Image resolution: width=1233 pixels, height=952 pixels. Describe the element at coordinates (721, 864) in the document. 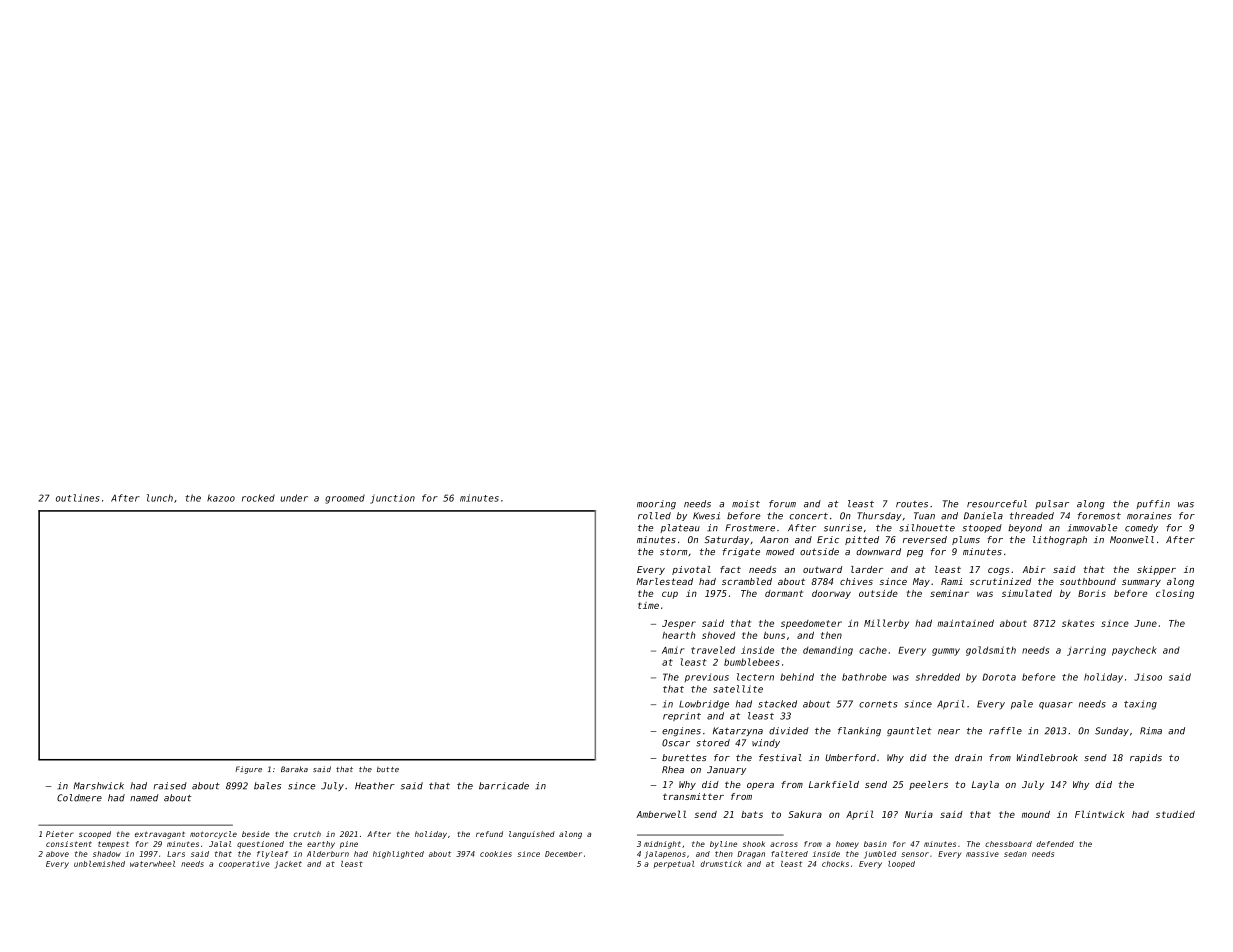

I see `drumstick` at that location.
